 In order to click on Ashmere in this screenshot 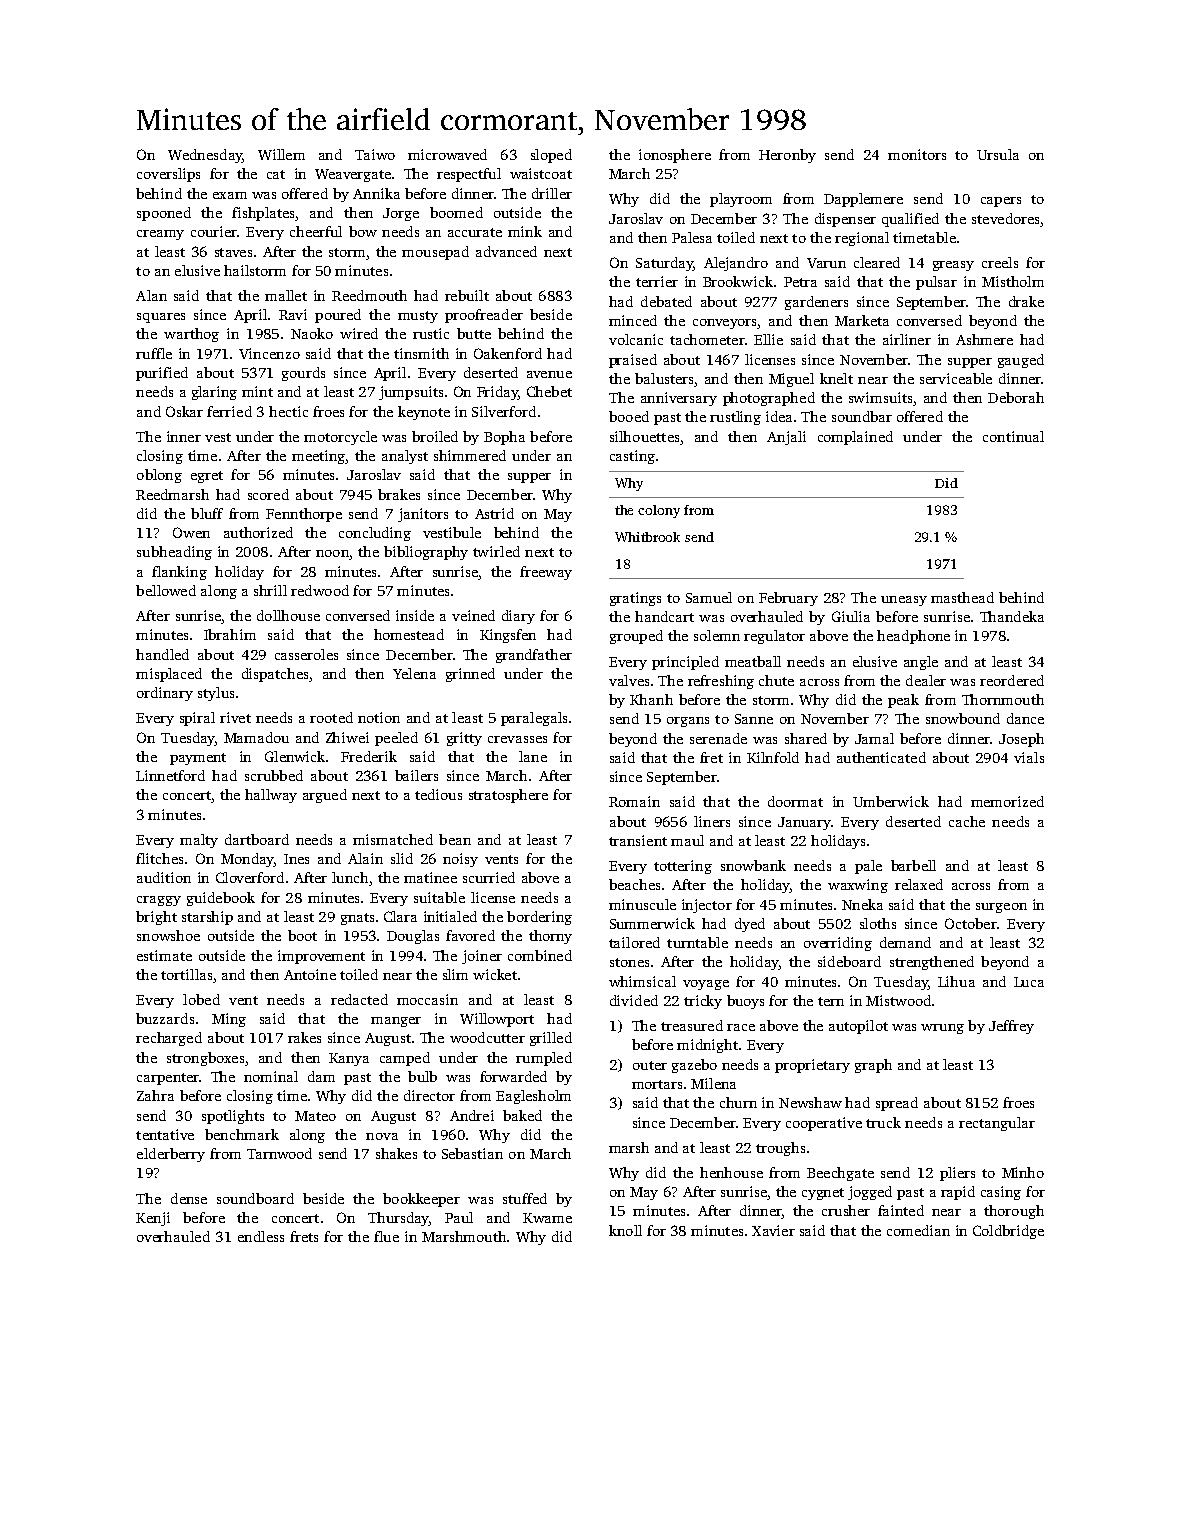, I will do `click(984, 339)`.
